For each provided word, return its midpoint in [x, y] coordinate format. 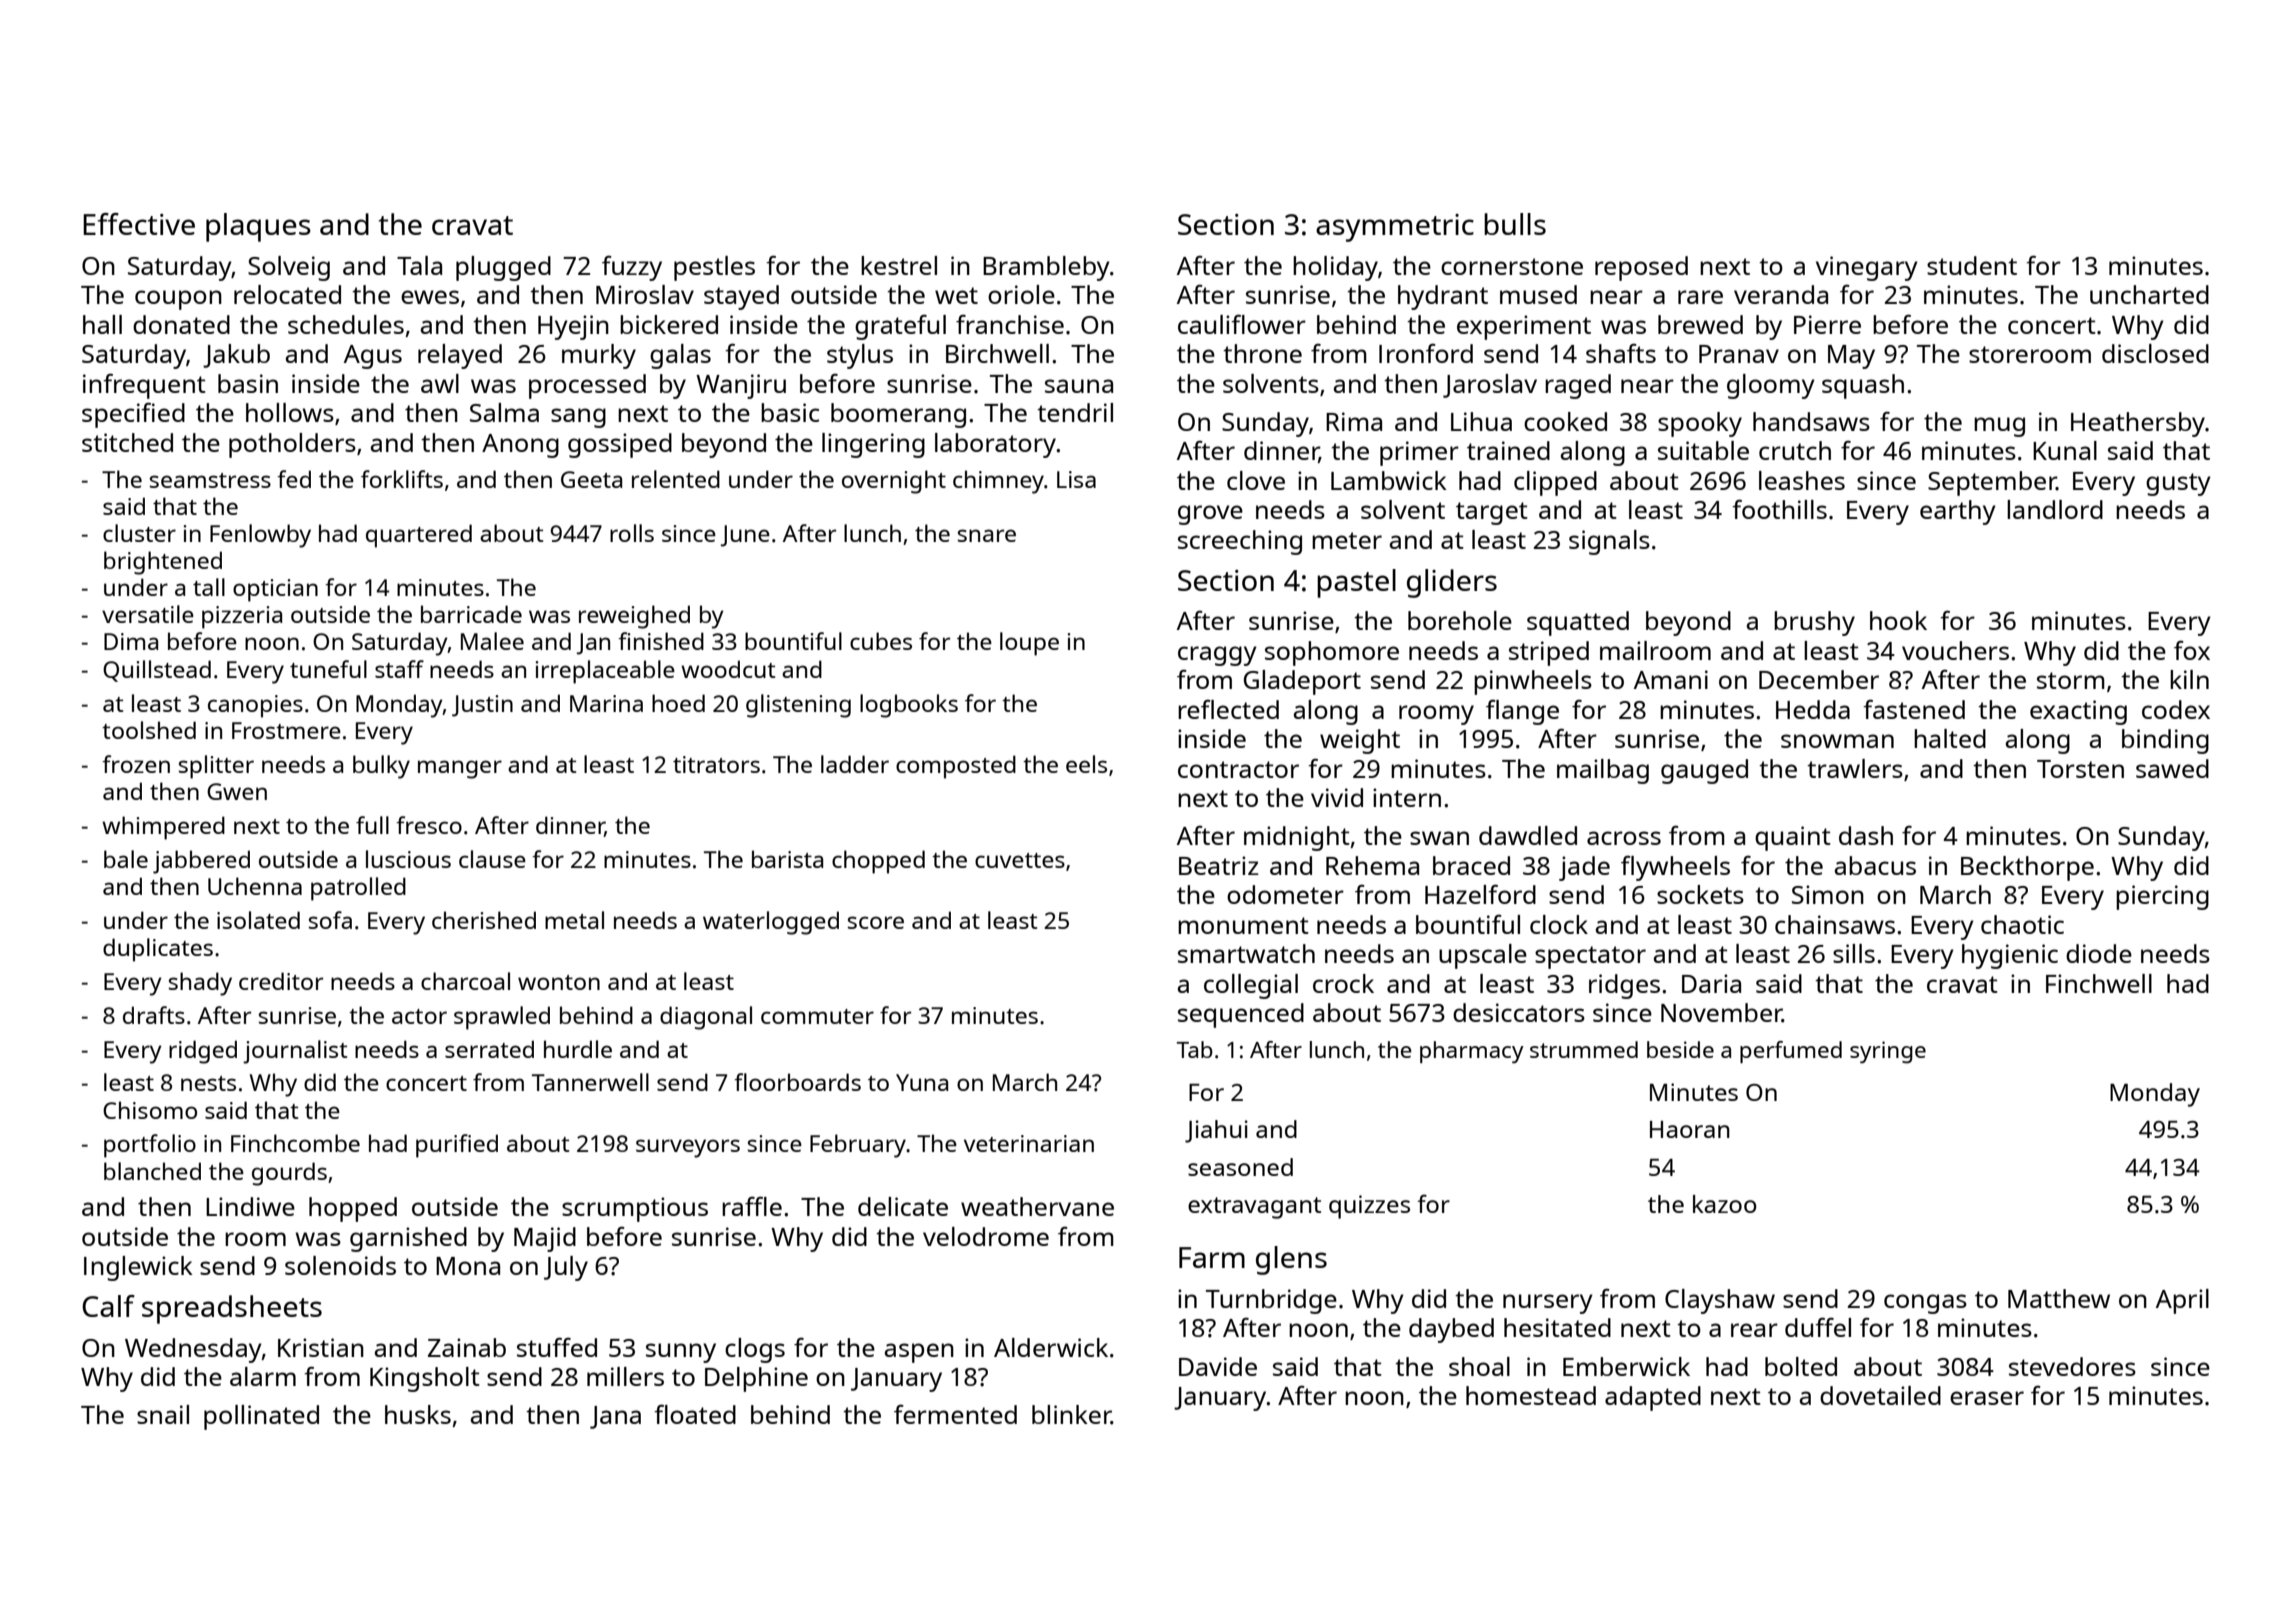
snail [163, 1414]
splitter [216, 767]
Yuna [922, 1082]
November [1721, 1012]
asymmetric [1395, 228]
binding [2165, 741]
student [1972, 265]
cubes [881, 641]
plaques [258, 227]
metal [574, 920]
